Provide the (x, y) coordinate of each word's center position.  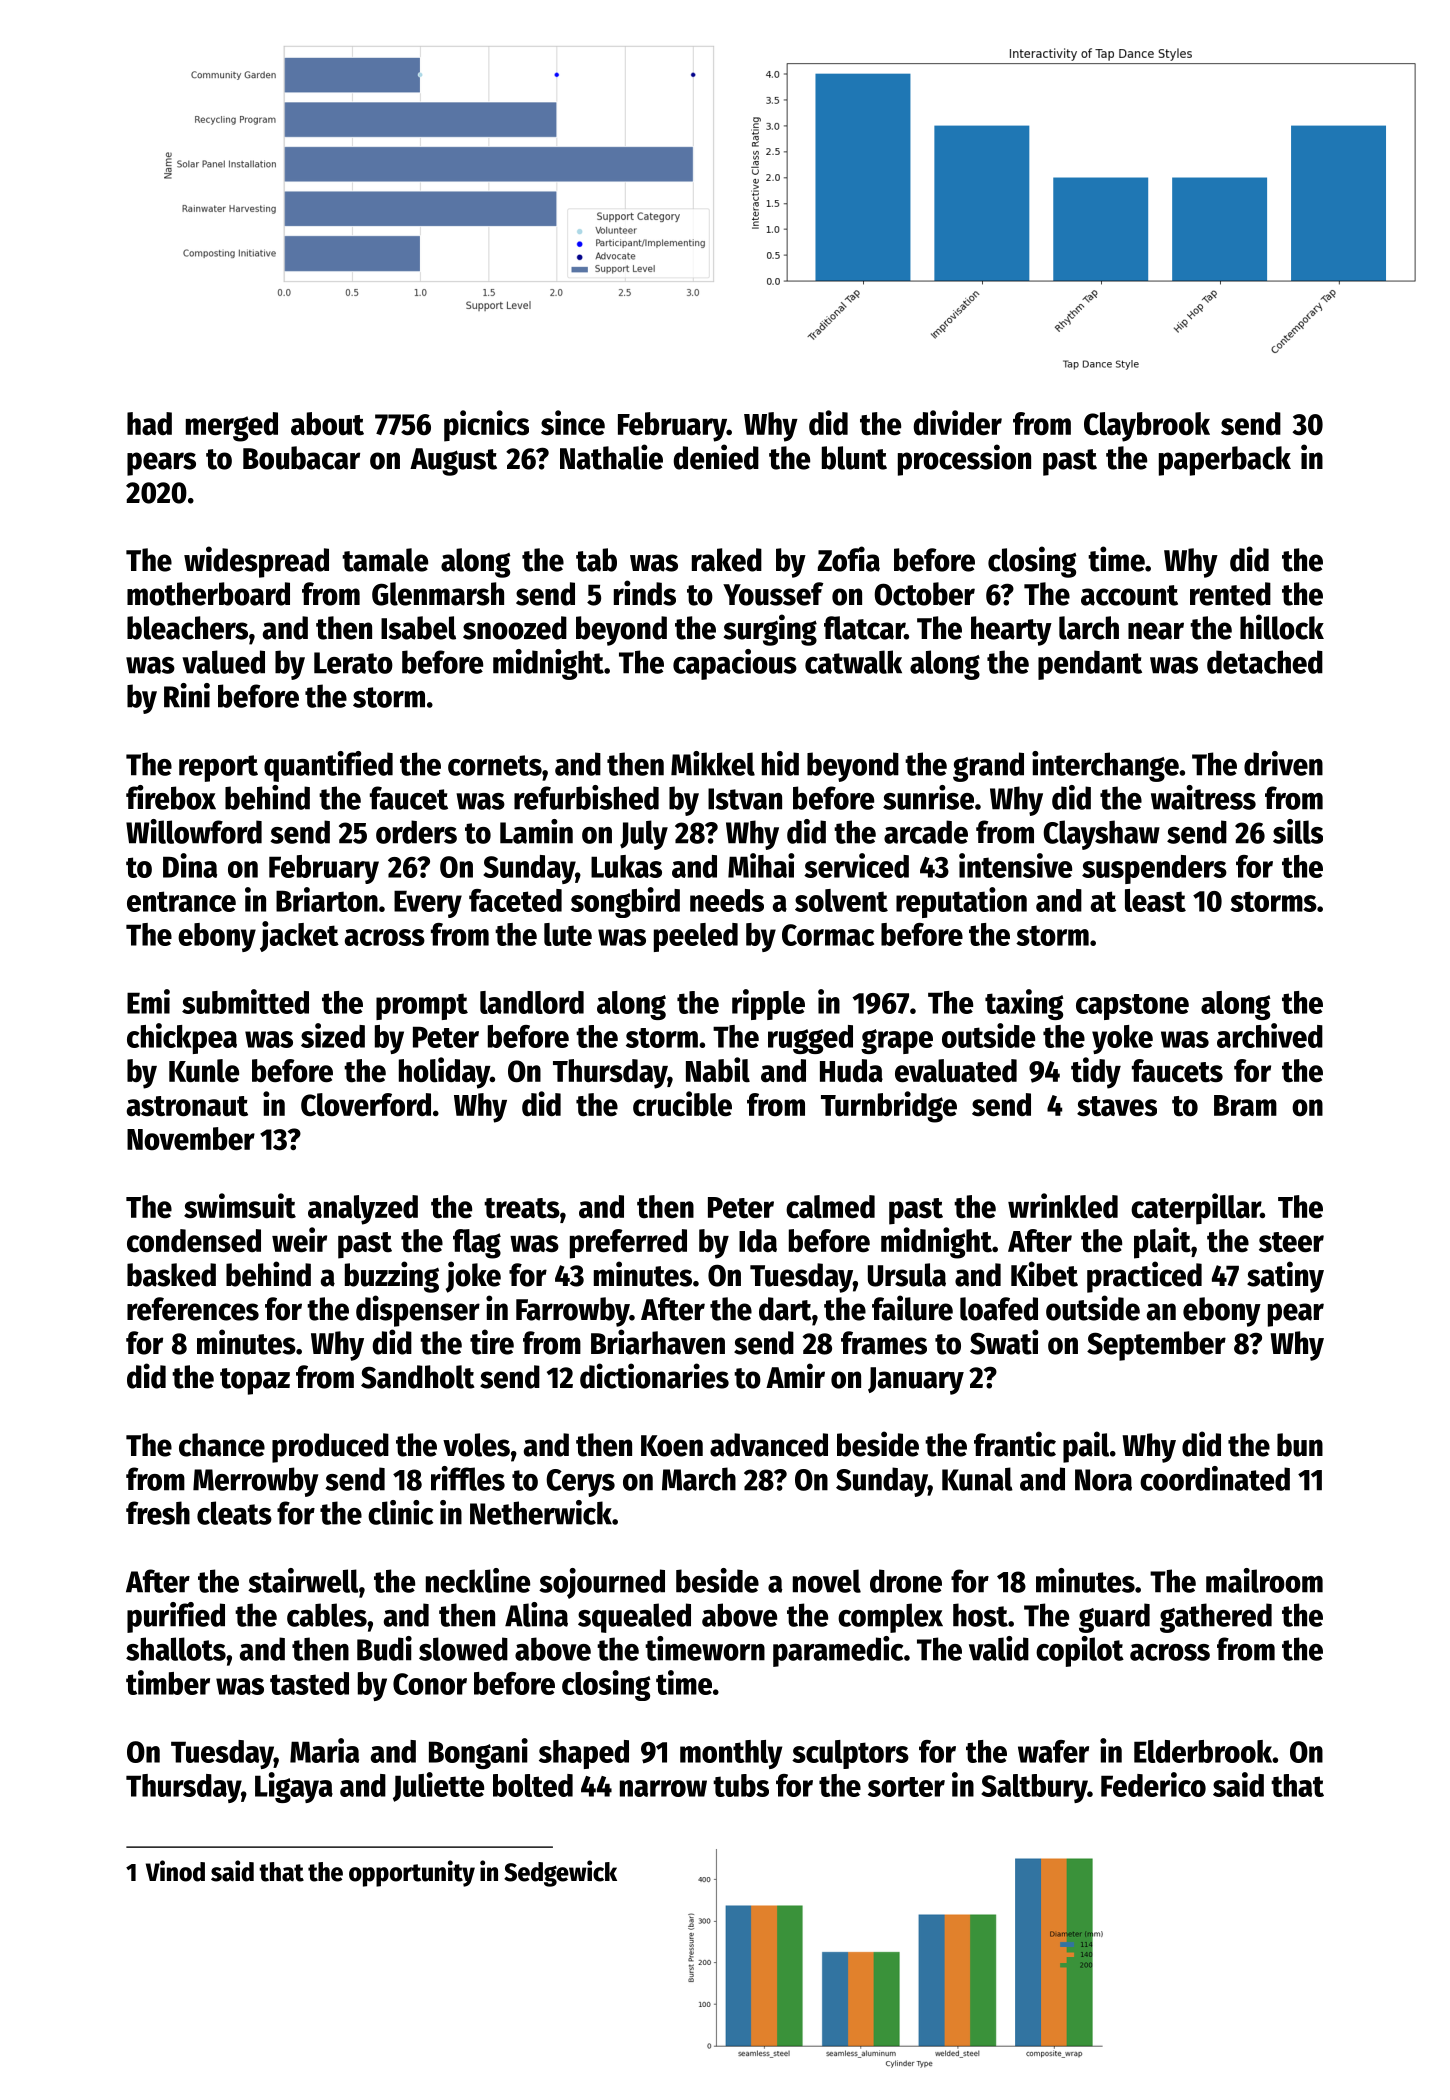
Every (428, 904)
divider (957, 423)
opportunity (412, 1873)
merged (232, 427)
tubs (741, 1785)
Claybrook (1147, 427)
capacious (735, 664)
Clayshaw (1101, 835)
